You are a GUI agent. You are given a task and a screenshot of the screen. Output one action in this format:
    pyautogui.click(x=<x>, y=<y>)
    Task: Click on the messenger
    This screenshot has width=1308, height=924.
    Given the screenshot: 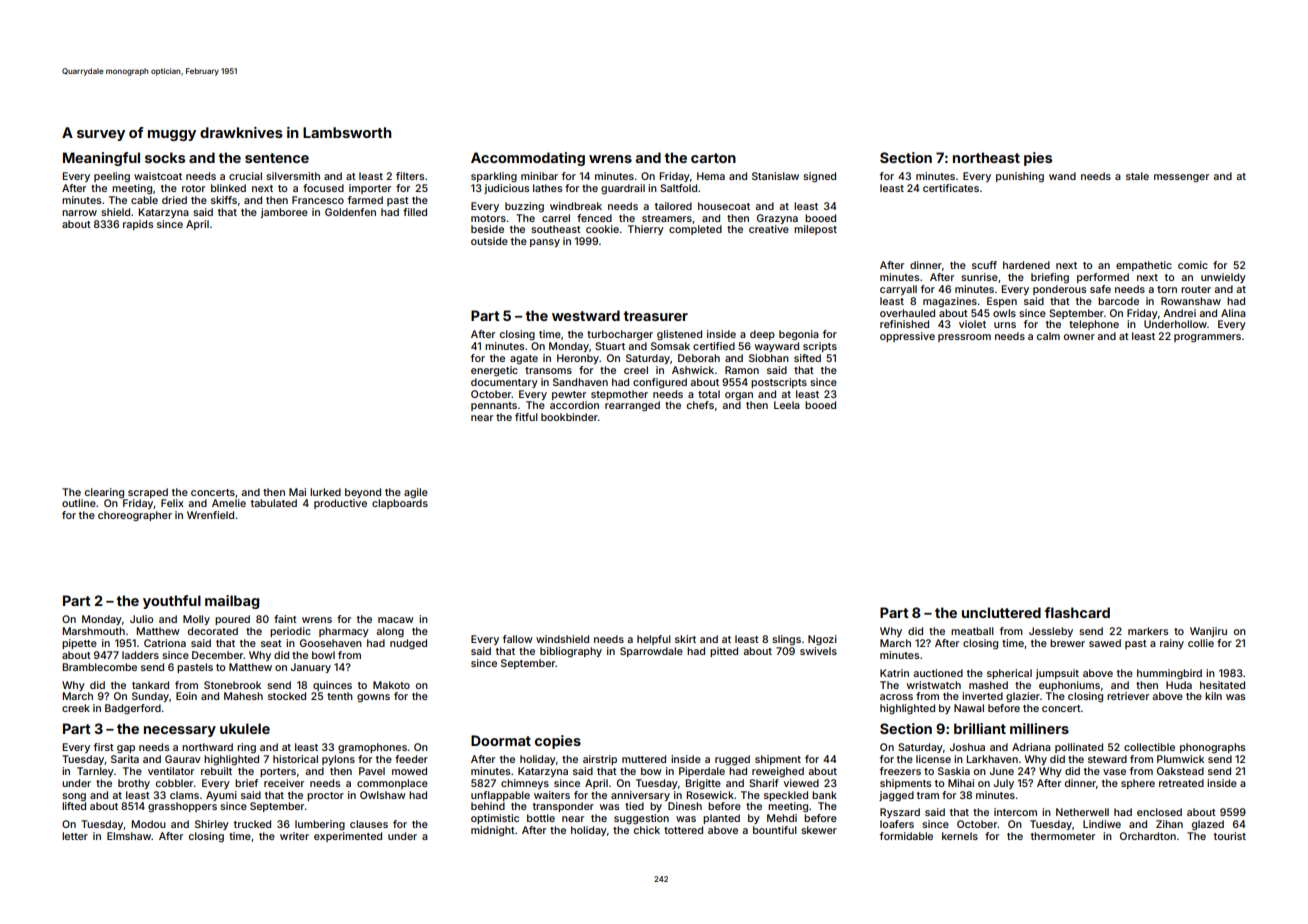 What is the action you would take?
    pyautogui.click(x=1181, y=178)
